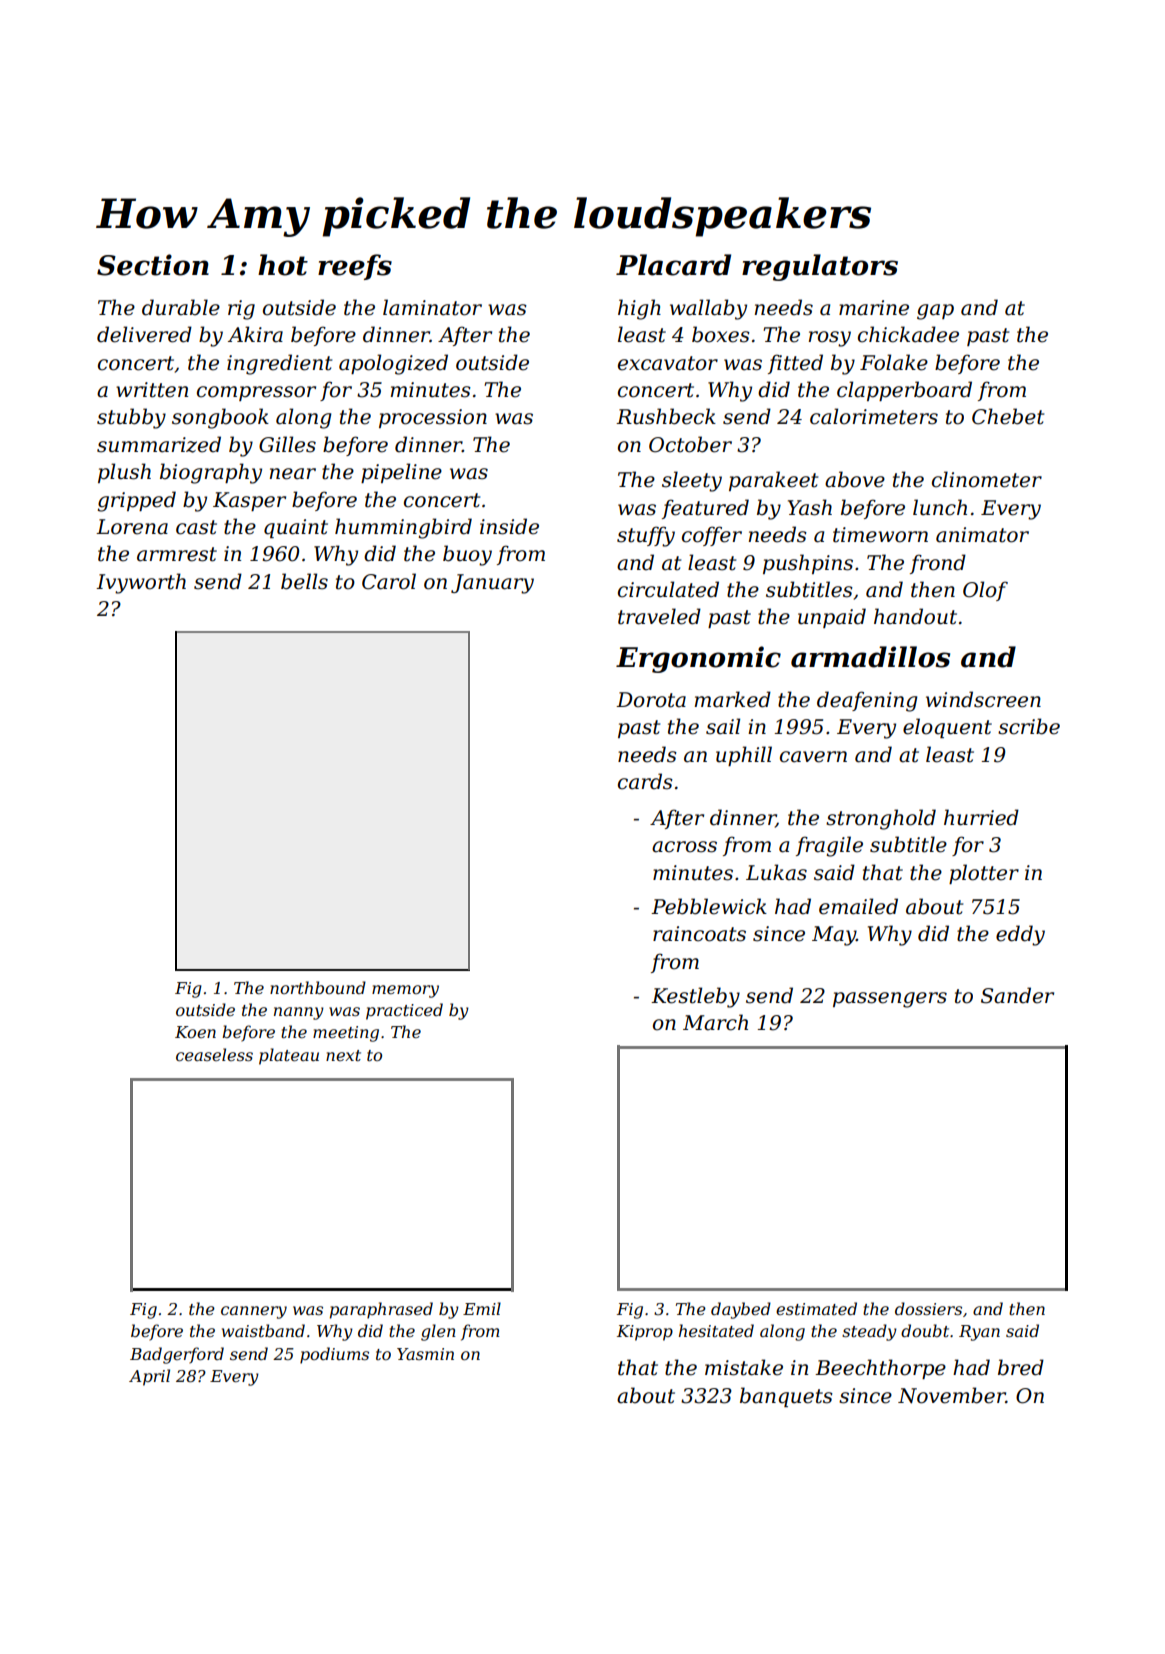  What do you see at coordinates (645, 781) in the page?
I see `cards` at bounding box center [645, 781].
